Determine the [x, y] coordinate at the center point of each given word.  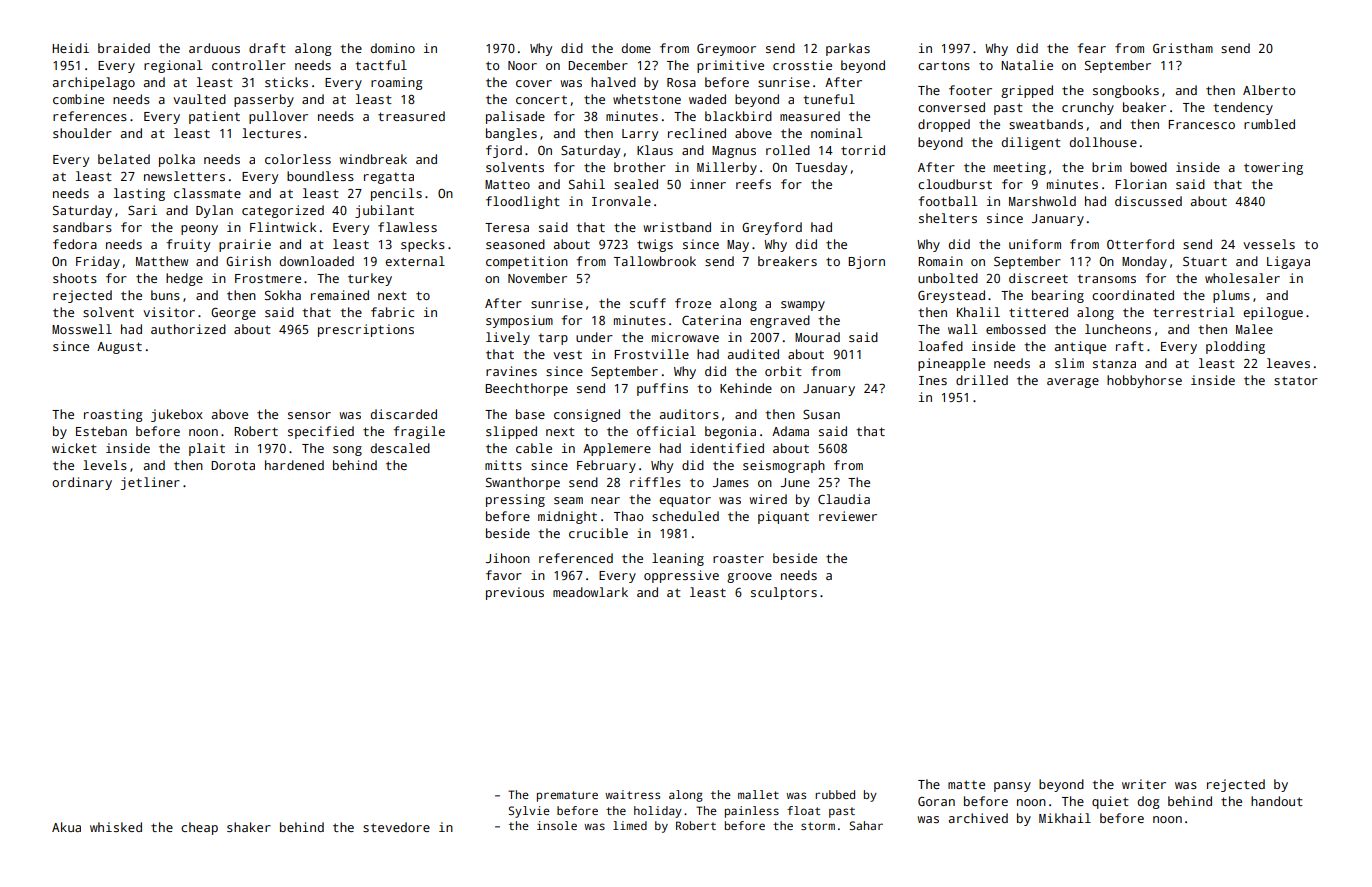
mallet [758, 794]
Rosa [681, 82]
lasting [139, 194]
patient [214, 117]
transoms [1106, 279]
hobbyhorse [1144, 381]
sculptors [784, 593]
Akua [66, 827]
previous [515, 593]
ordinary [82, 483]
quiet [1110, 802]
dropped [944, 125]
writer [1144, 784]
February [606, 466]
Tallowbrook [655, 261]
